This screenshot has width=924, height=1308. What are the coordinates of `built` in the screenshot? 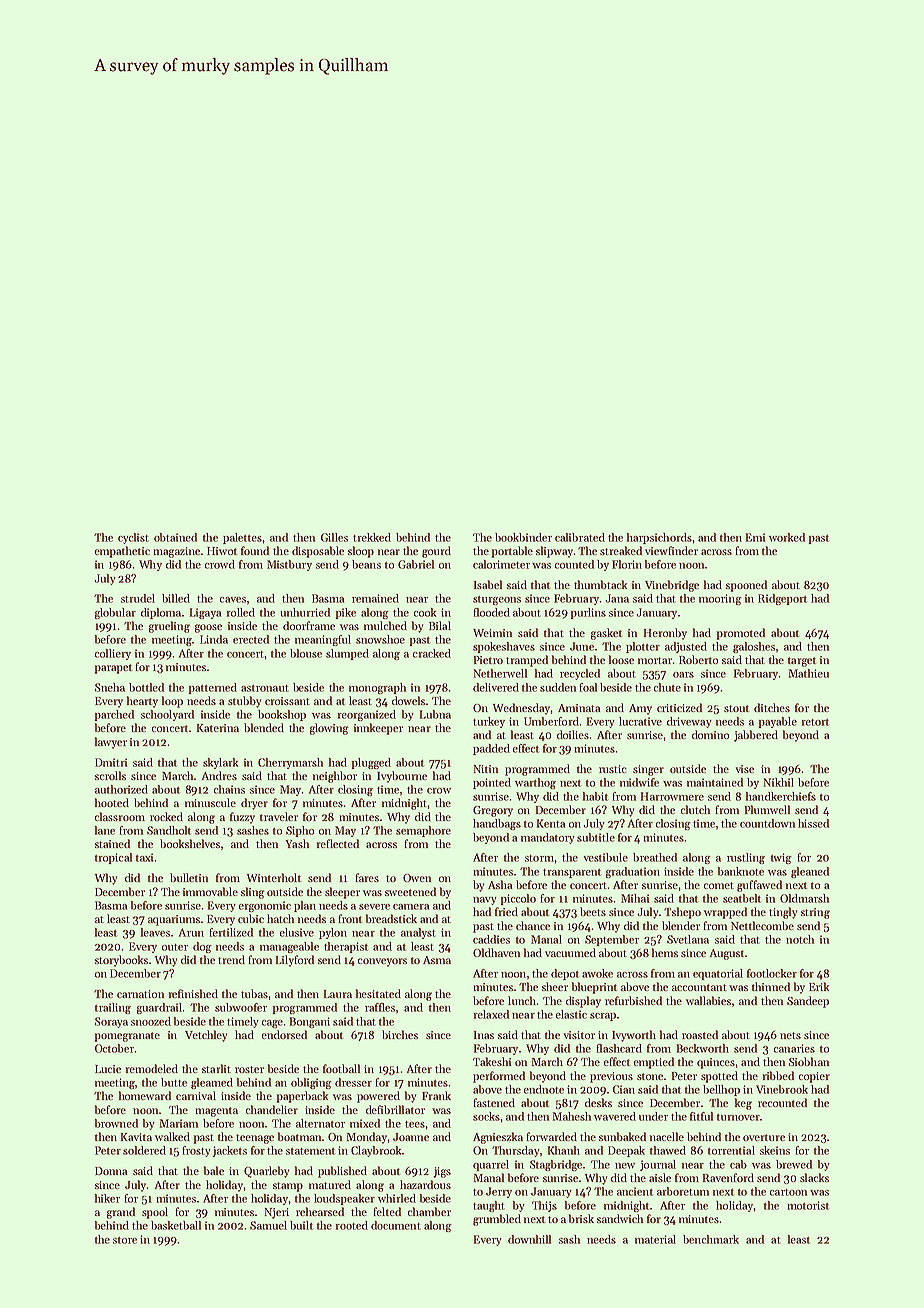 It's located at (301, 1225).
